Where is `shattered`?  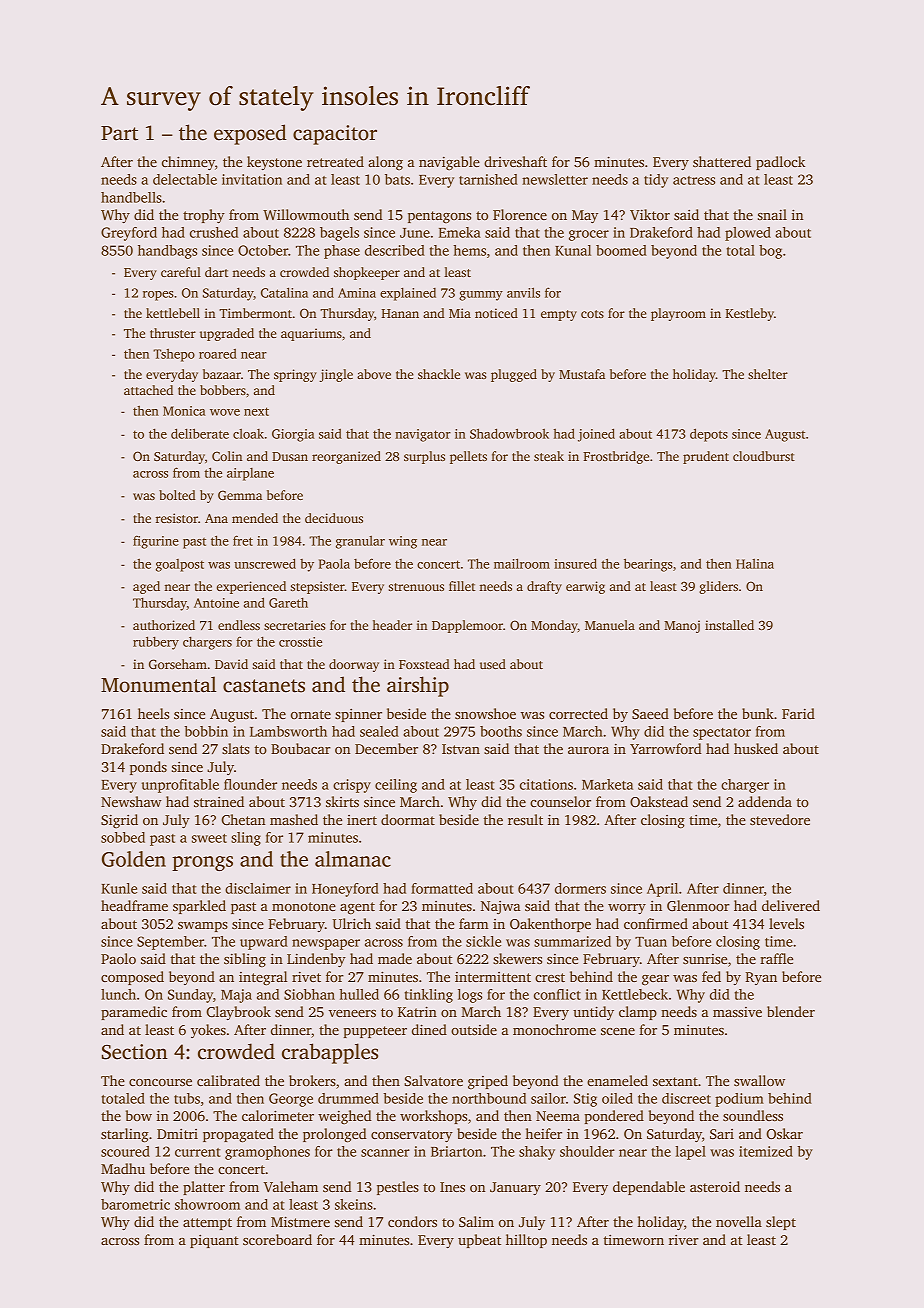
shattered is located at coordinates (722, 161).
